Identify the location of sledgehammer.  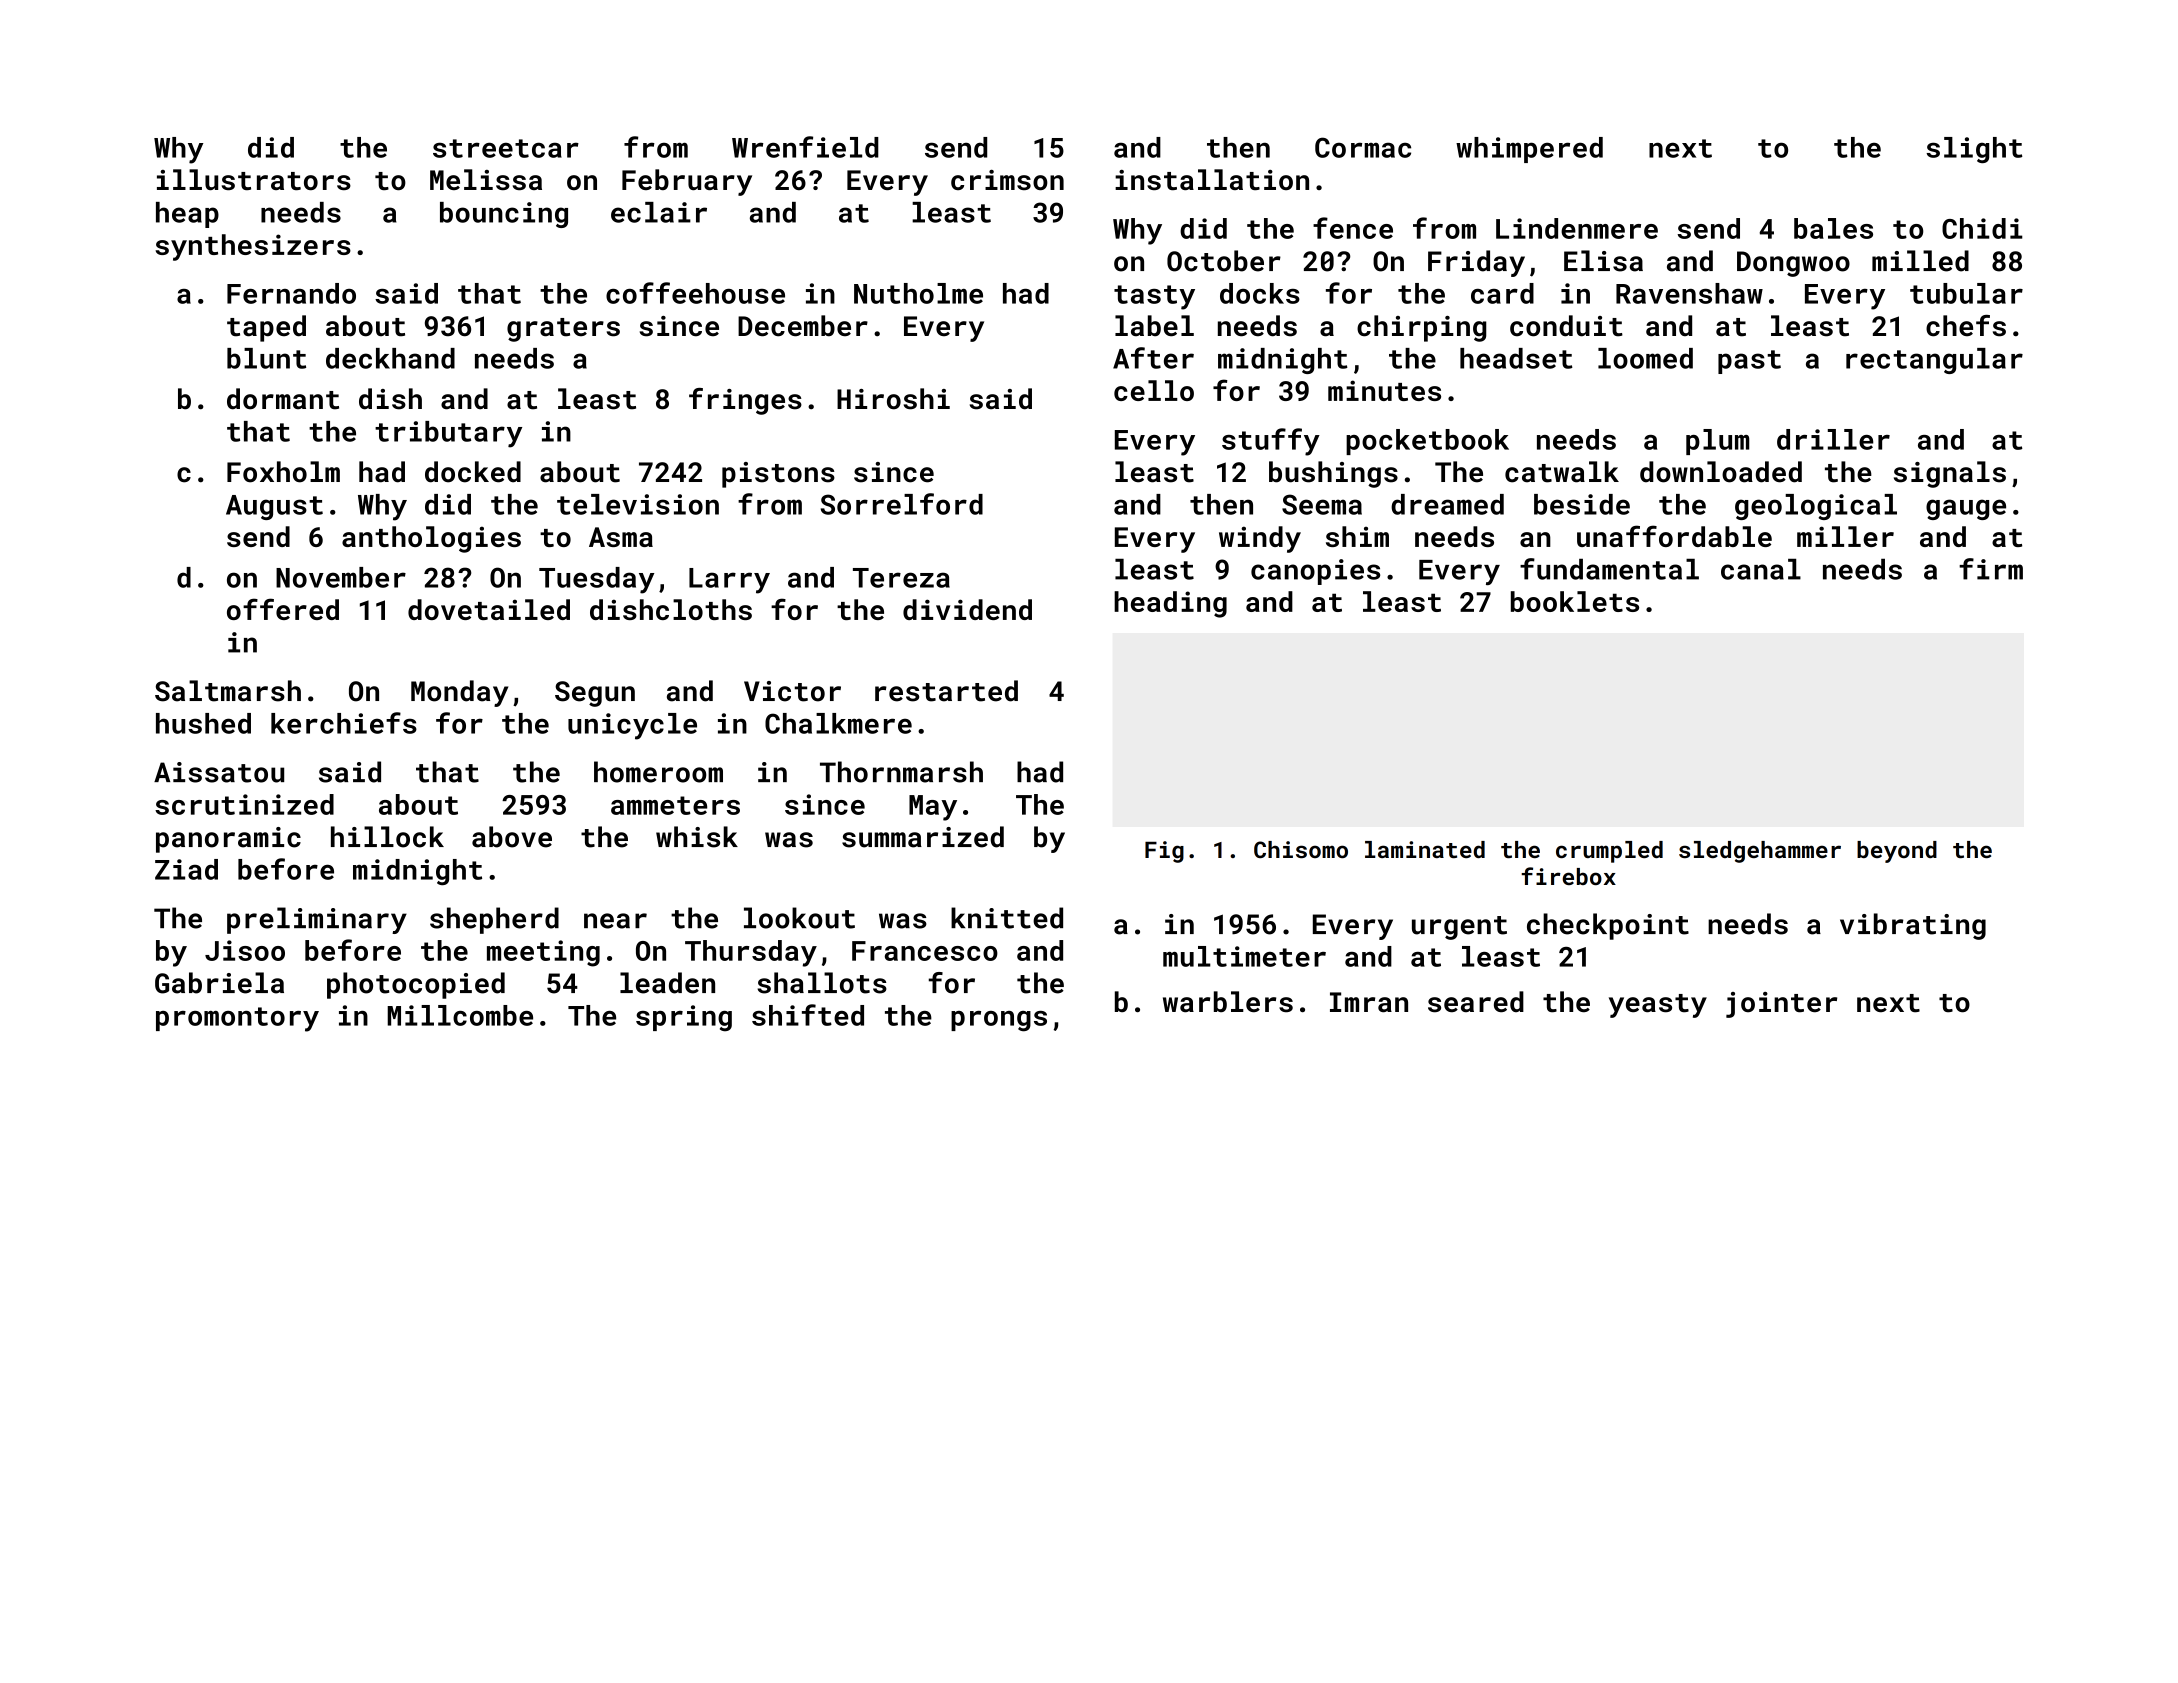
(1760, 852).
